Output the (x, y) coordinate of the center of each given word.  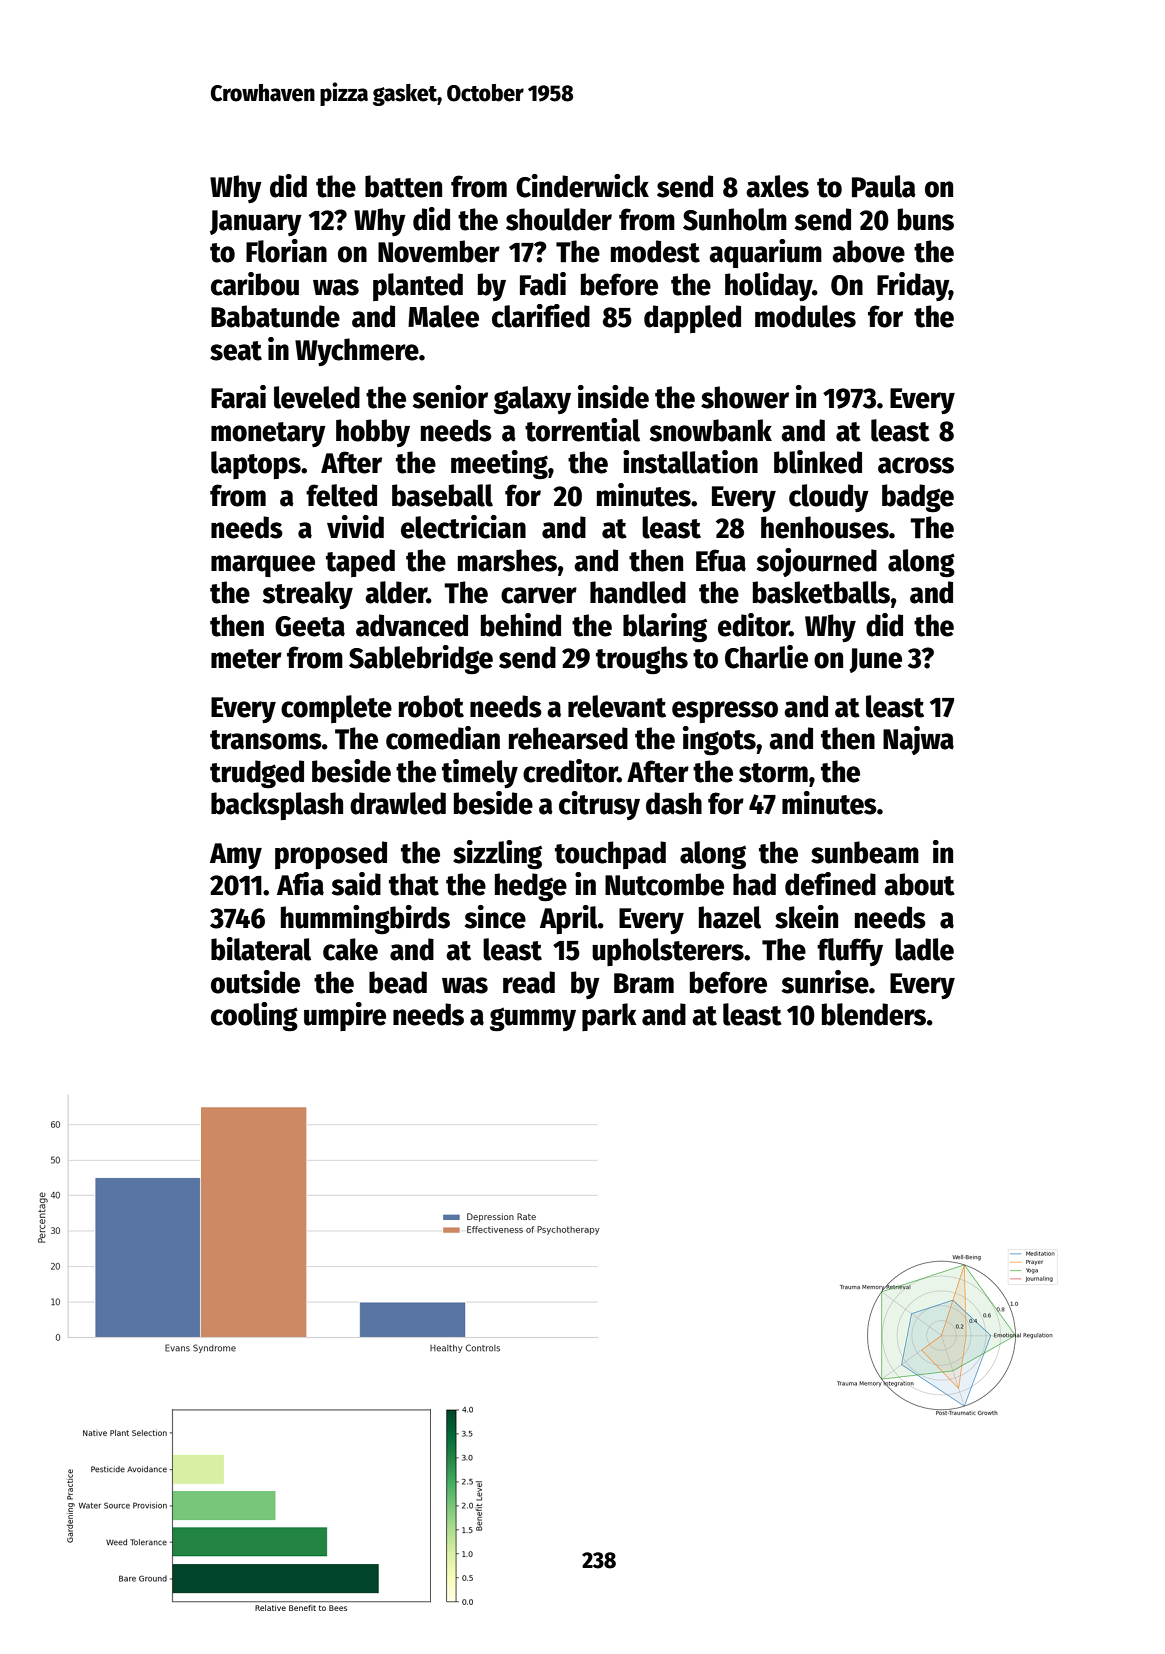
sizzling (497, 855)
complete (336, 709)
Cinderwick (582, 186)
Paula (884, 186)
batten (403, 186)
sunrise (825, 982)
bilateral (261, 949)
